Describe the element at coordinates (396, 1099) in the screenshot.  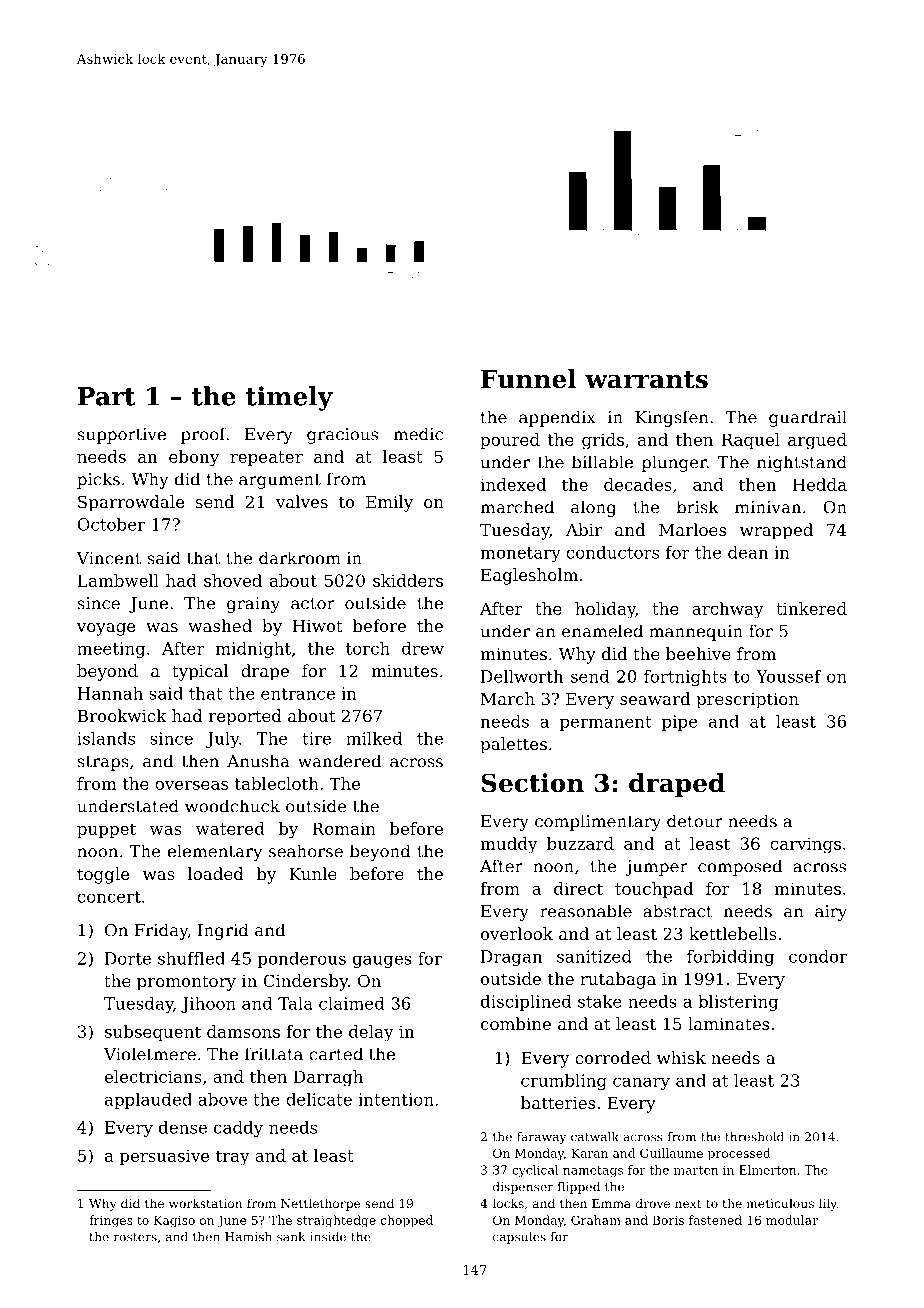
I see `intention` at that location.
